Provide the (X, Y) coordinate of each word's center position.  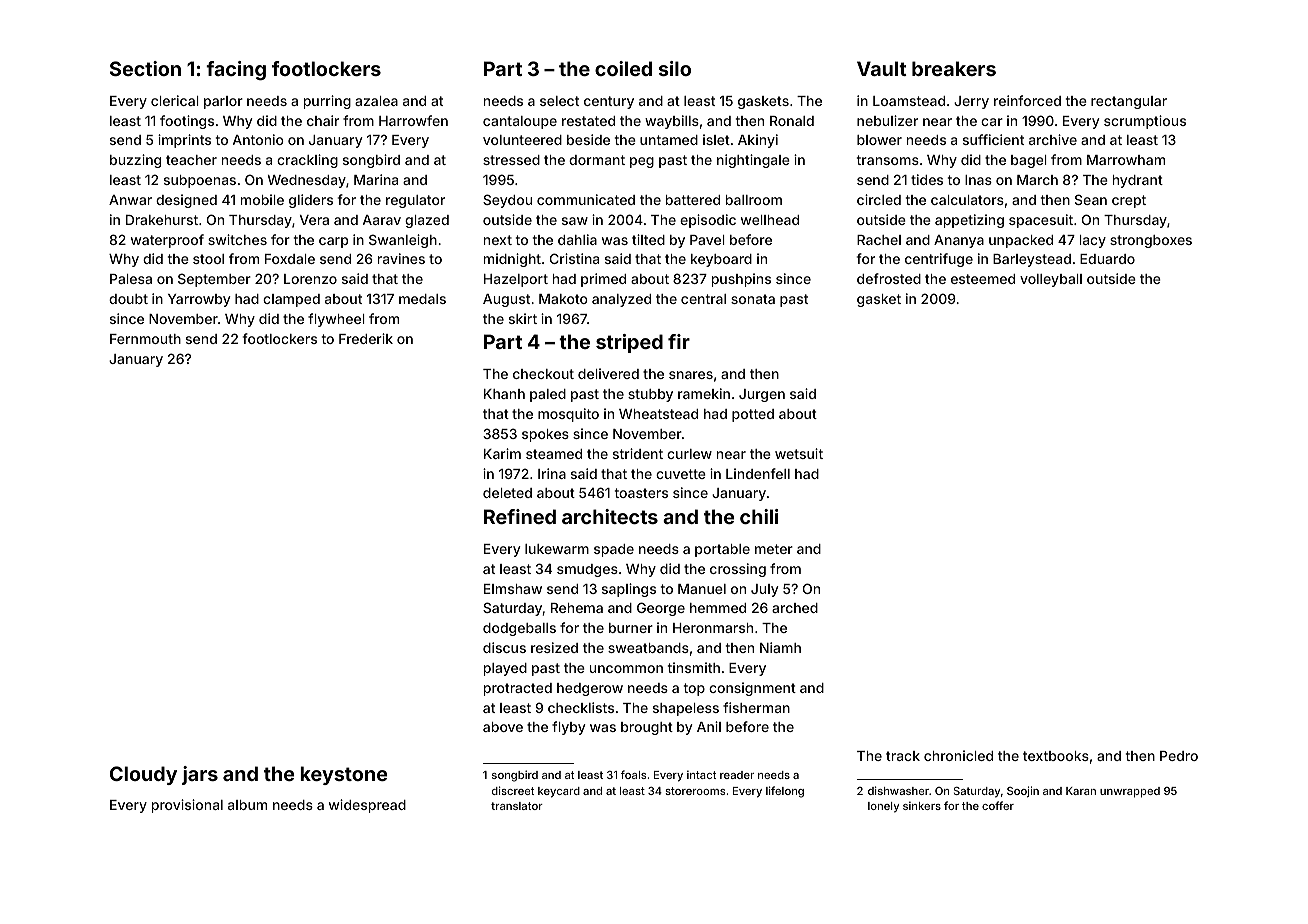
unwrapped (1130, 792)
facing (236, 70)
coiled (623, 68)
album (247, 805)
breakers (954, 68)
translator (517, 806)
